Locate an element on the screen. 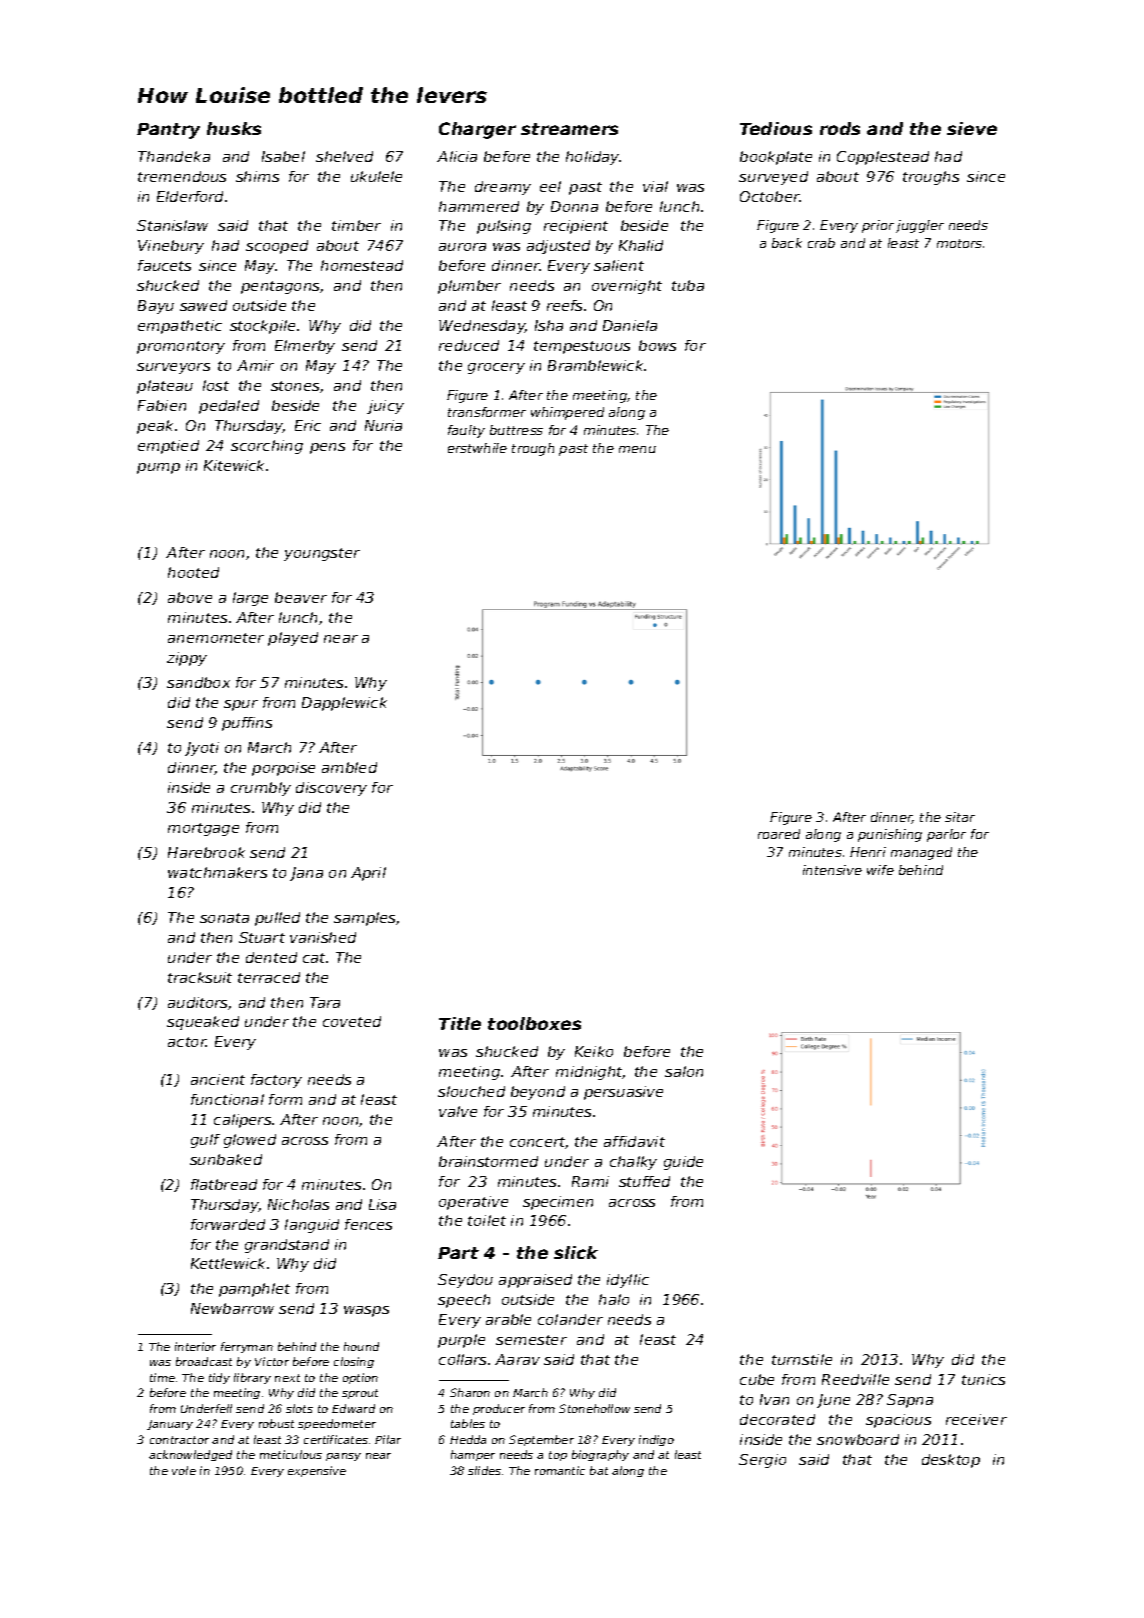 The image size is (1144, 1618). squeaked is located at coordinates (203, 1023).
